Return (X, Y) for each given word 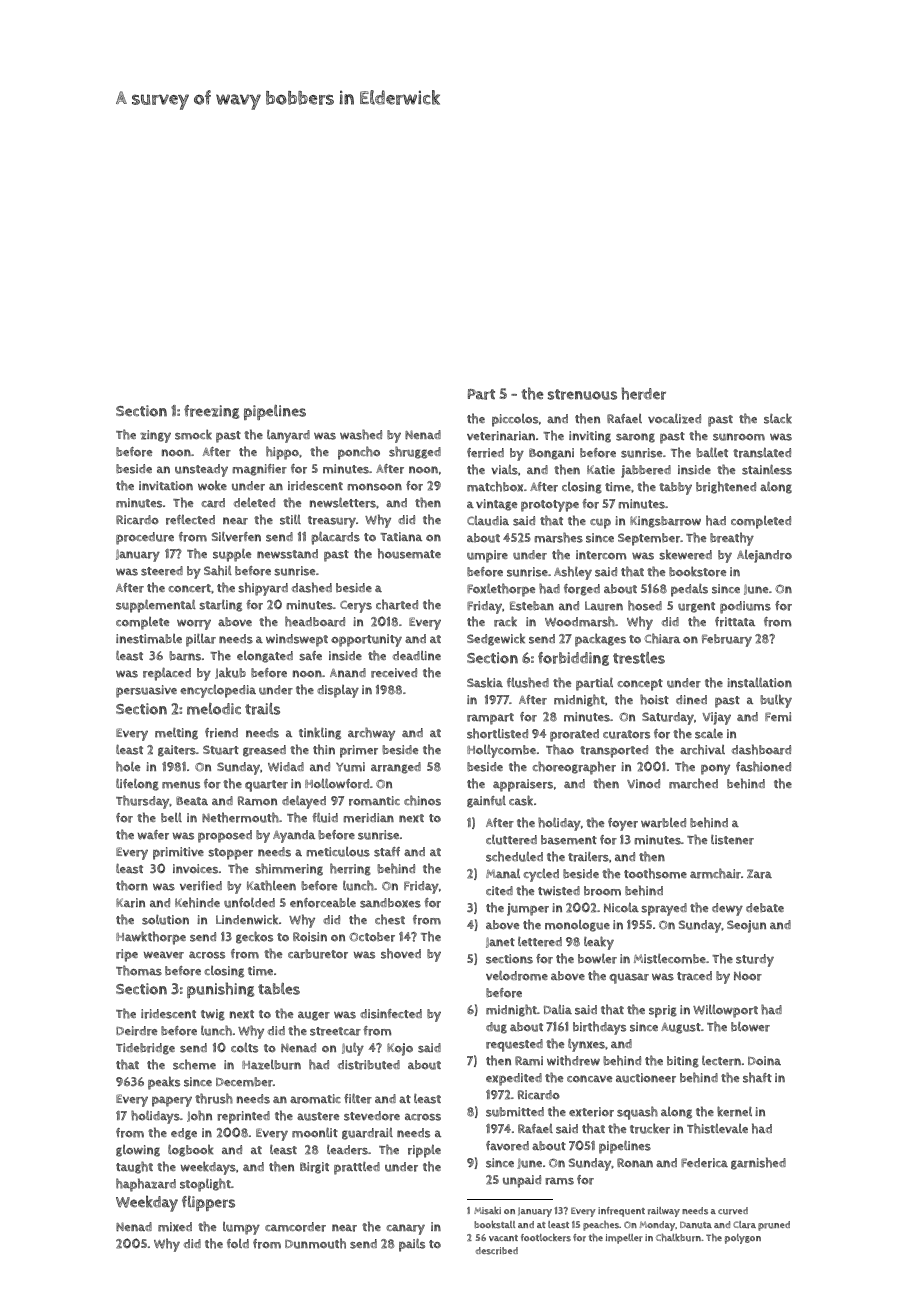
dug (496, 1028)
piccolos (515, 420)
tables (279, 989)
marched (693, 783)
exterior (591, 1112)
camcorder (295, 1227)
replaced (167, 674)
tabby (675, 488)
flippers (208, 1203)
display (338, 691)
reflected (190, 519)
